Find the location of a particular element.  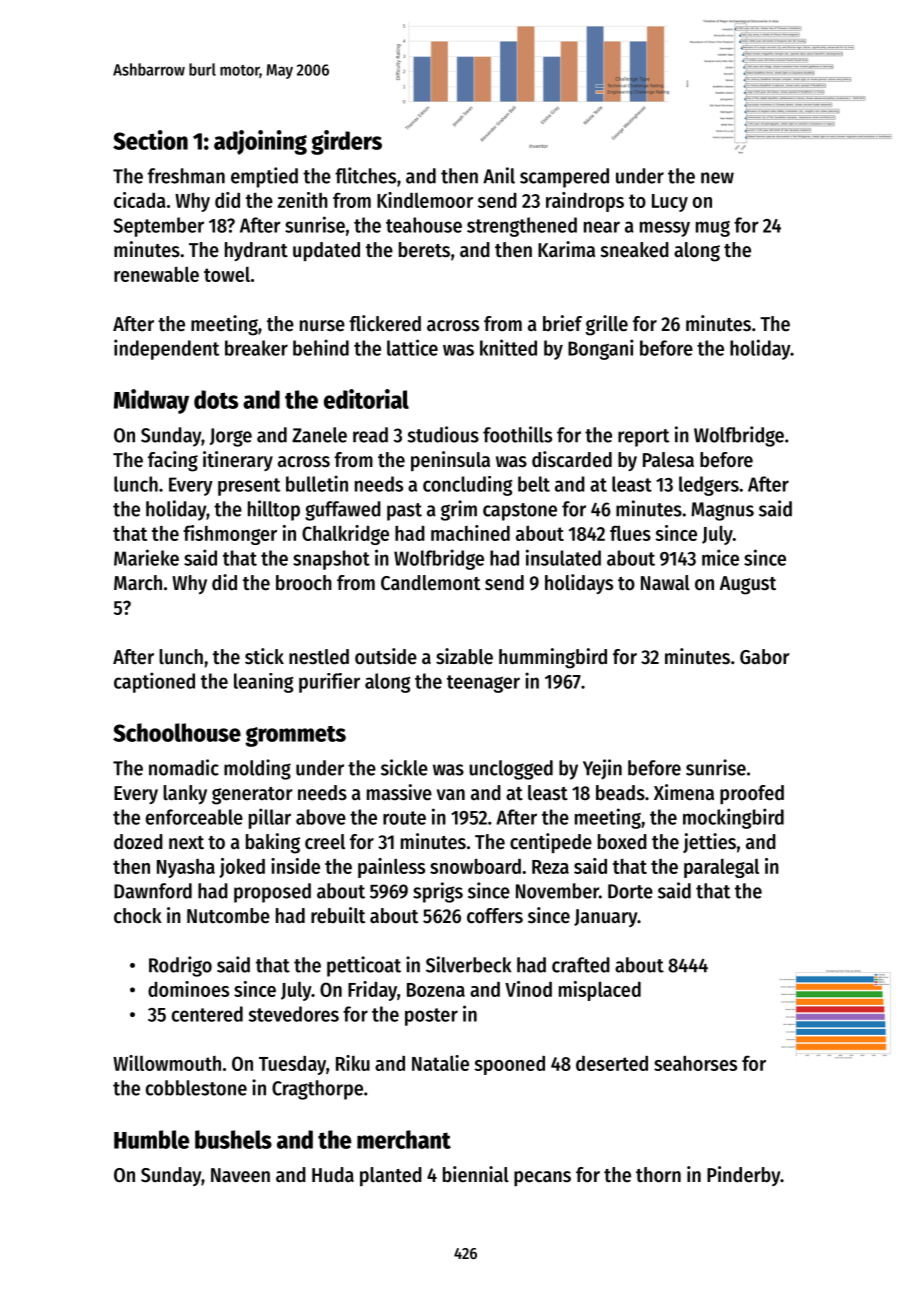

snowboard is located at coordinates (475, 866).
